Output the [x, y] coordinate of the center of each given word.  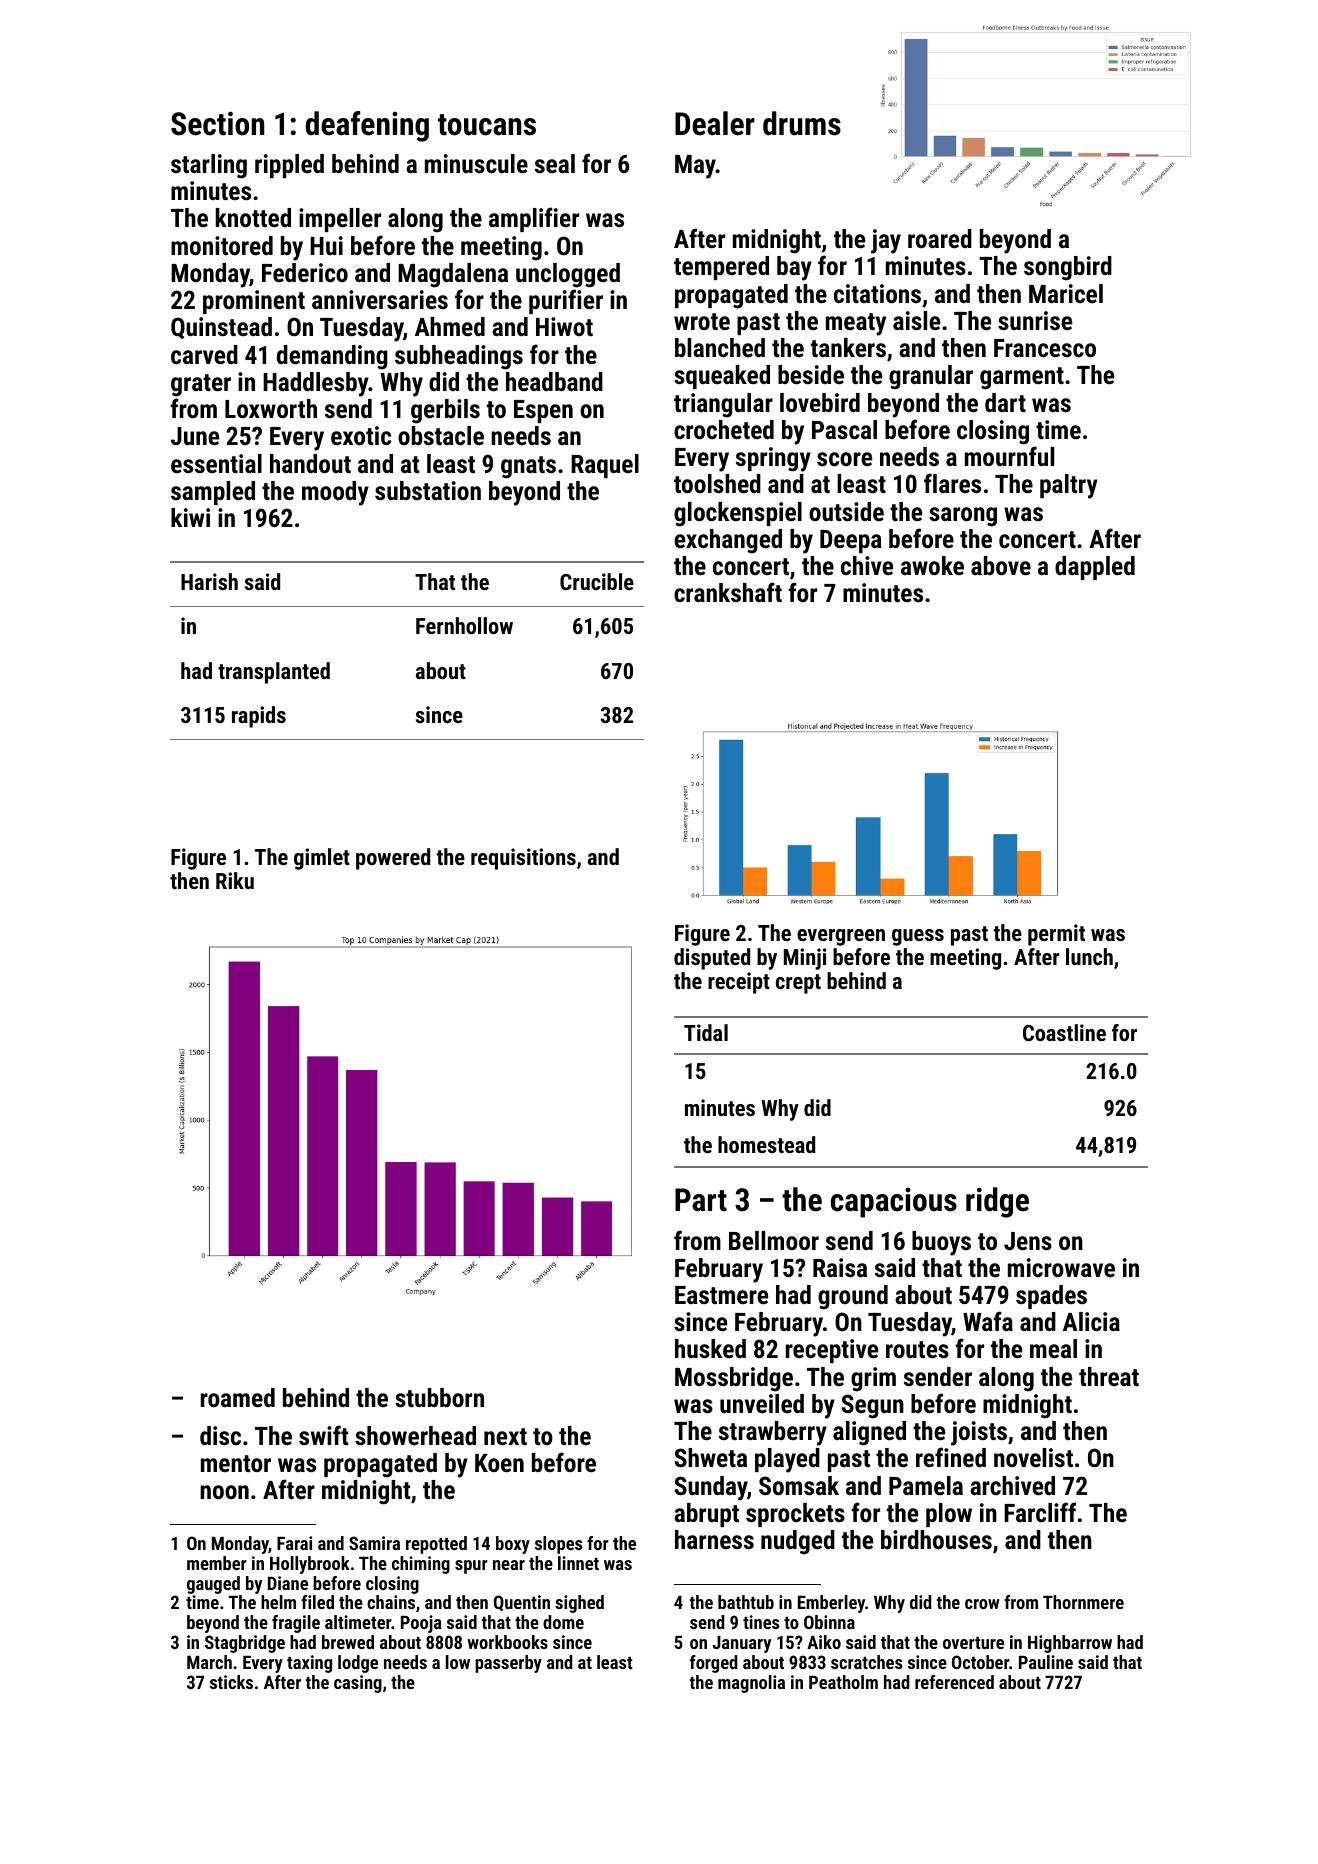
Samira [374, 1543]
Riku [235, 880]
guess [918, 937]
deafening [367, 126]
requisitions [523, 859]
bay [794, 268]
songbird [1068, 268]
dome [563, 1622]
